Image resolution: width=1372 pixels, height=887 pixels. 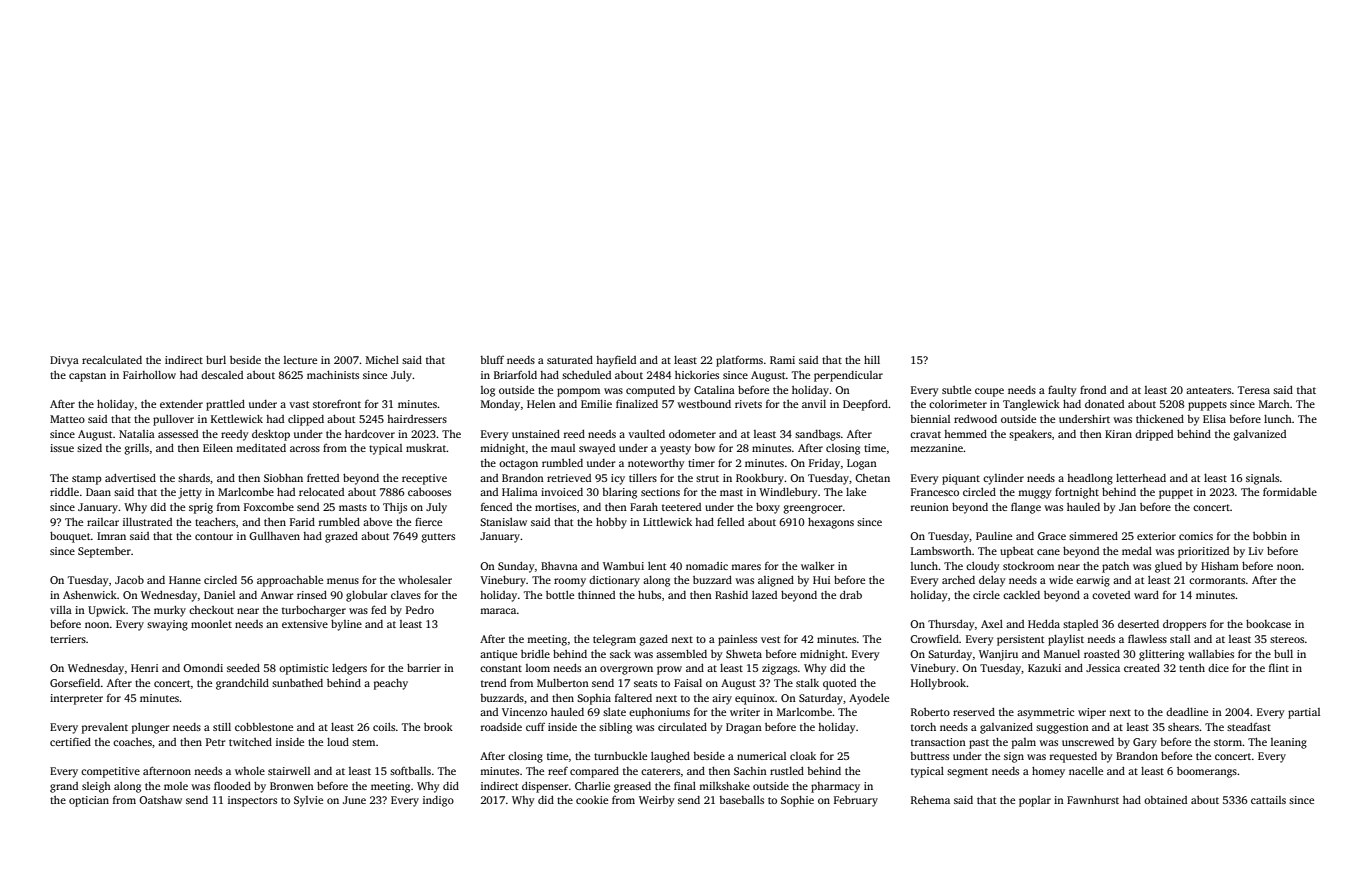 I want to click on stamp, so click(x=87, y=480).
